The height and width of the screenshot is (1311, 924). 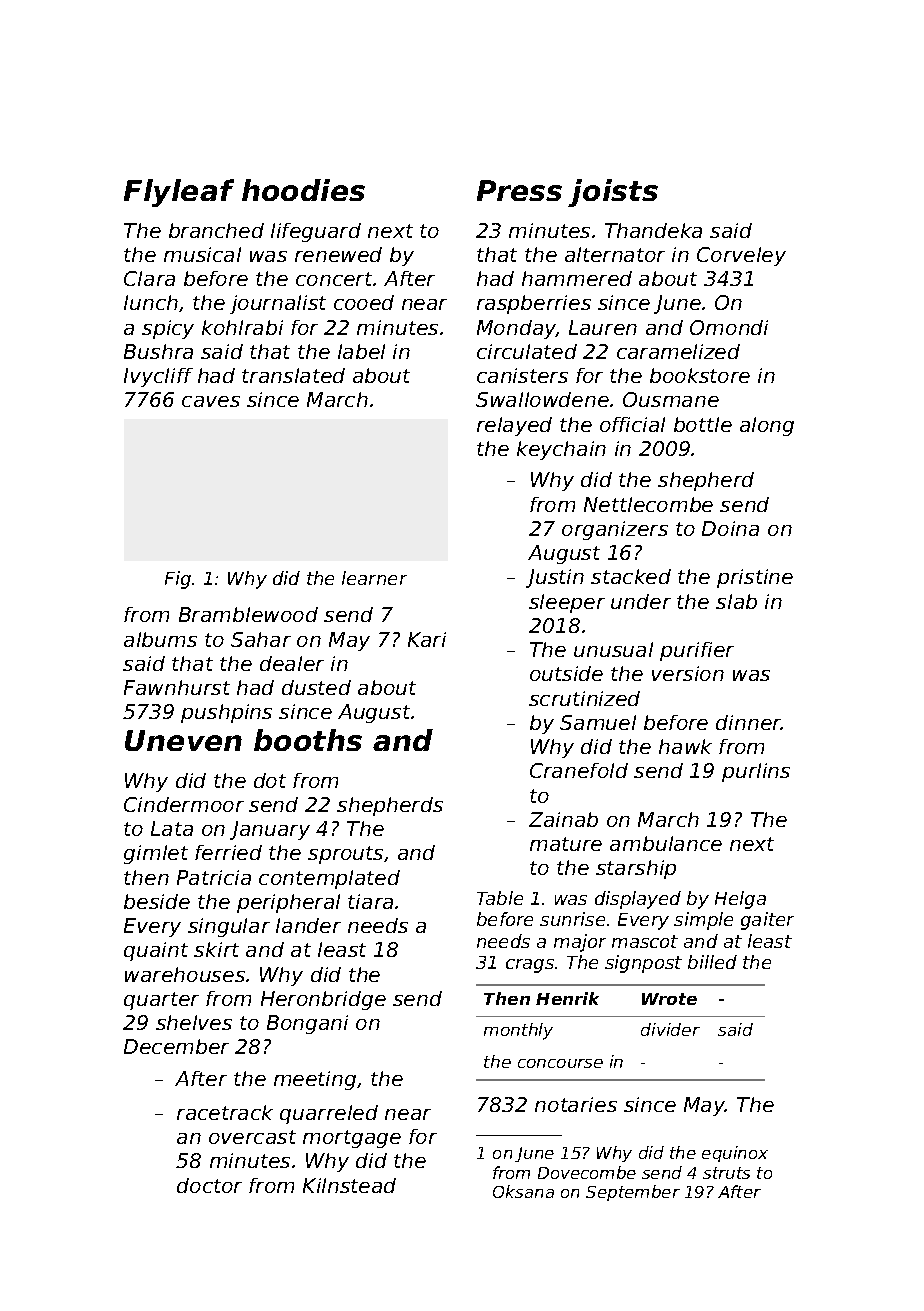 I want to click on crags, so click(x=530, y=966).
